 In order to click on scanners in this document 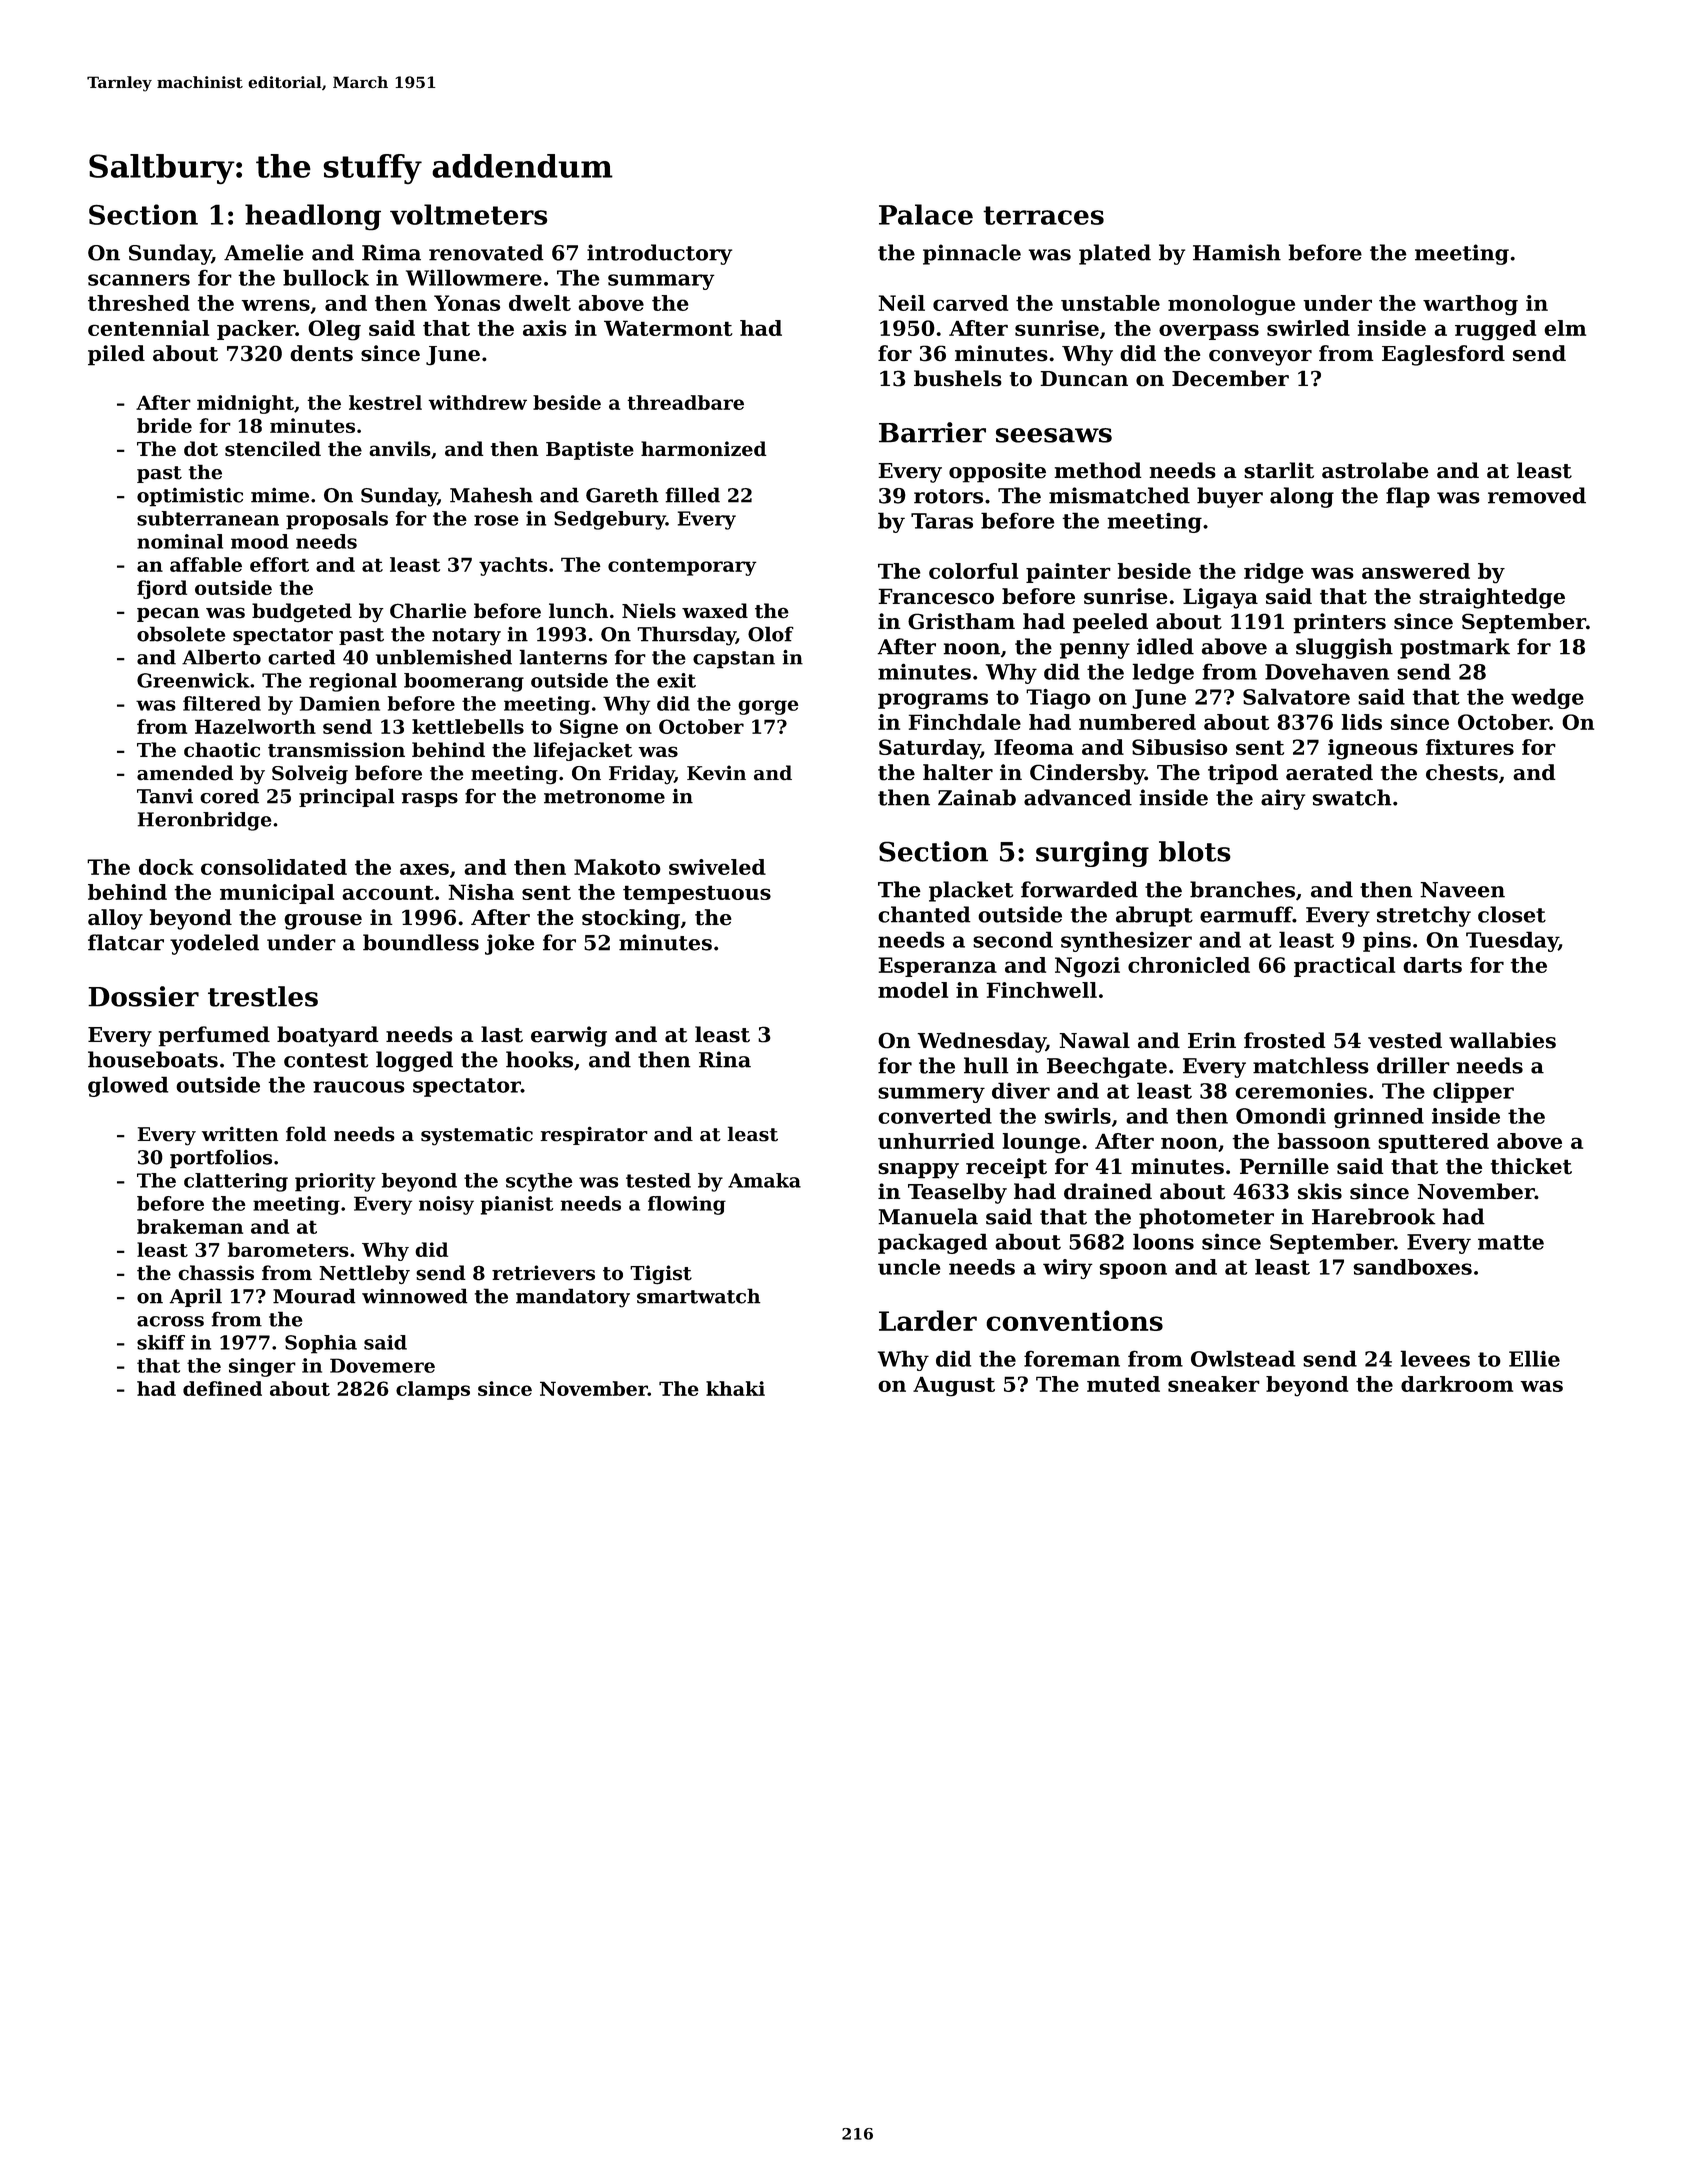, I will do `click(139, 280)`.
